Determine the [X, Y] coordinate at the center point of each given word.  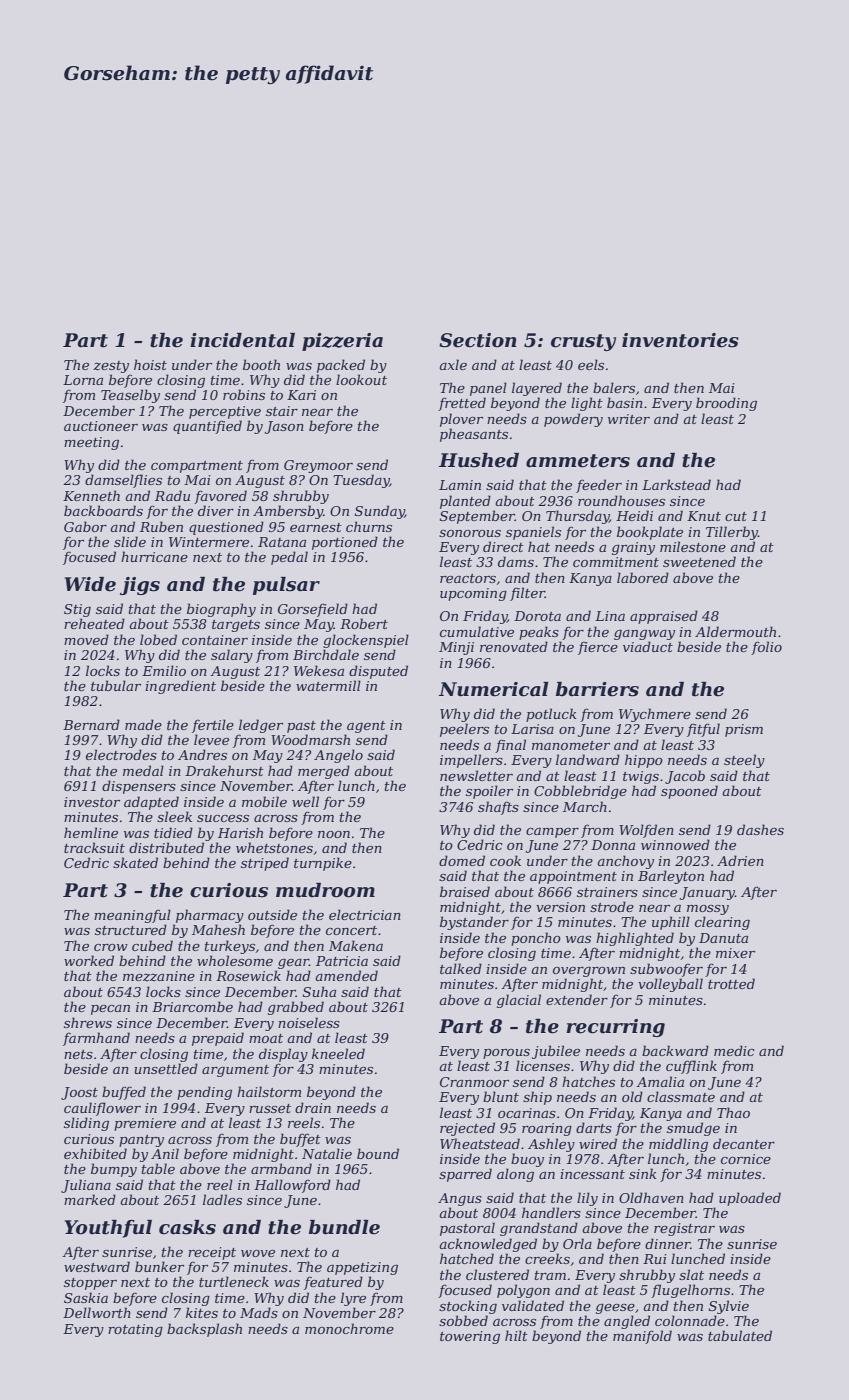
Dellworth [97, 1312]
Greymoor [318, 466]
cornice [746, 1159]
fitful [703, 730]
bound [378, 1153]
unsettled [166, 1068]
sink [643, 1173]
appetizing [362, 1268]
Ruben [161, 526]
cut [736, 516]
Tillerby [732, 533]
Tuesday [361, 481]
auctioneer [101, 426]
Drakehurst [224, 770]
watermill [328, 685]
